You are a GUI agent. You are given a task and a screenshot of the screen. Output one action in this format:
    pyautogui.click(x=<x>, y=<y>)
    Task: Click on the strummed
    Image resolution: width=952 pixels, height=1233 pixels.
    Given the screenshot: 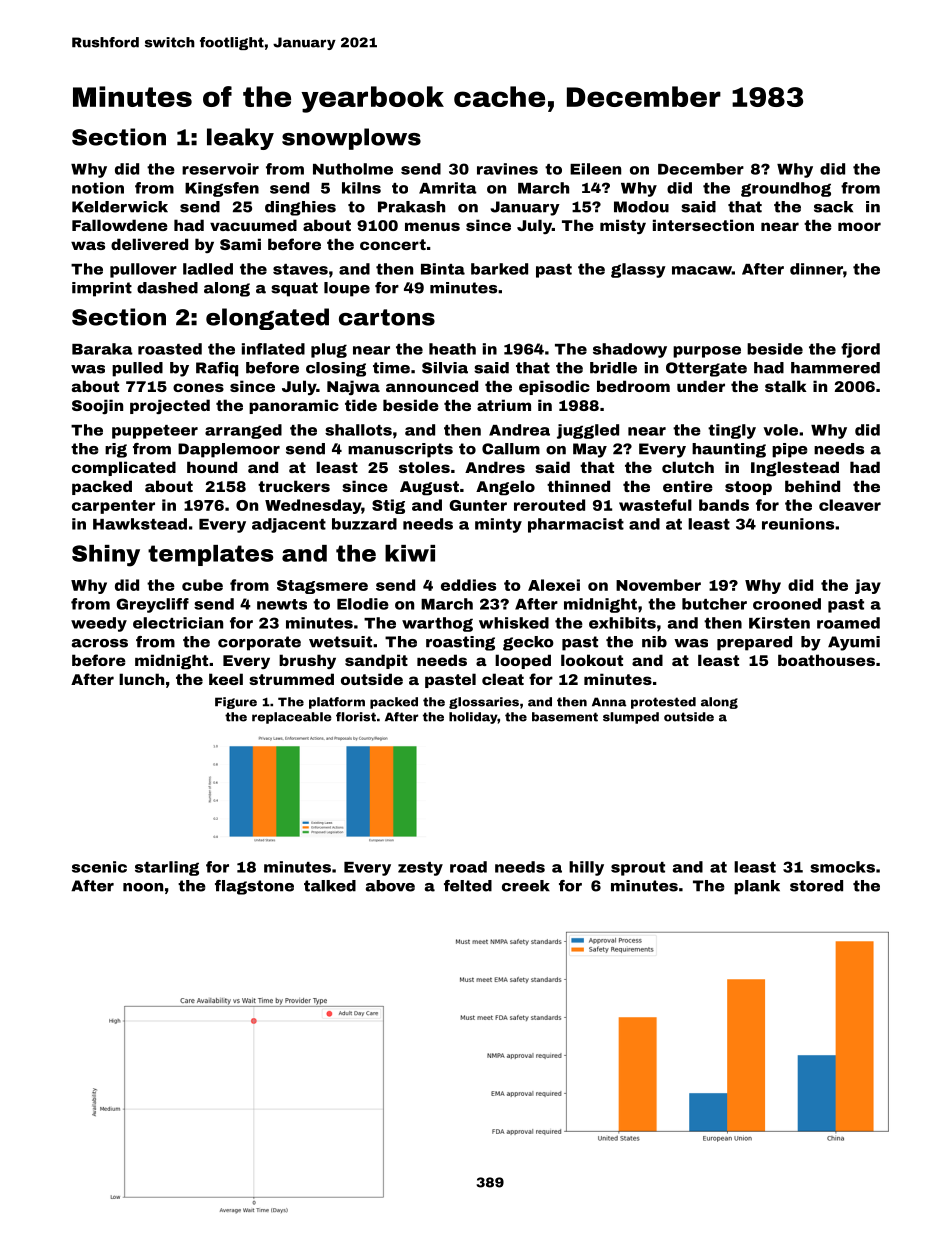 What is the action you would take?
    pyautogui.click(x=291, y=679)
